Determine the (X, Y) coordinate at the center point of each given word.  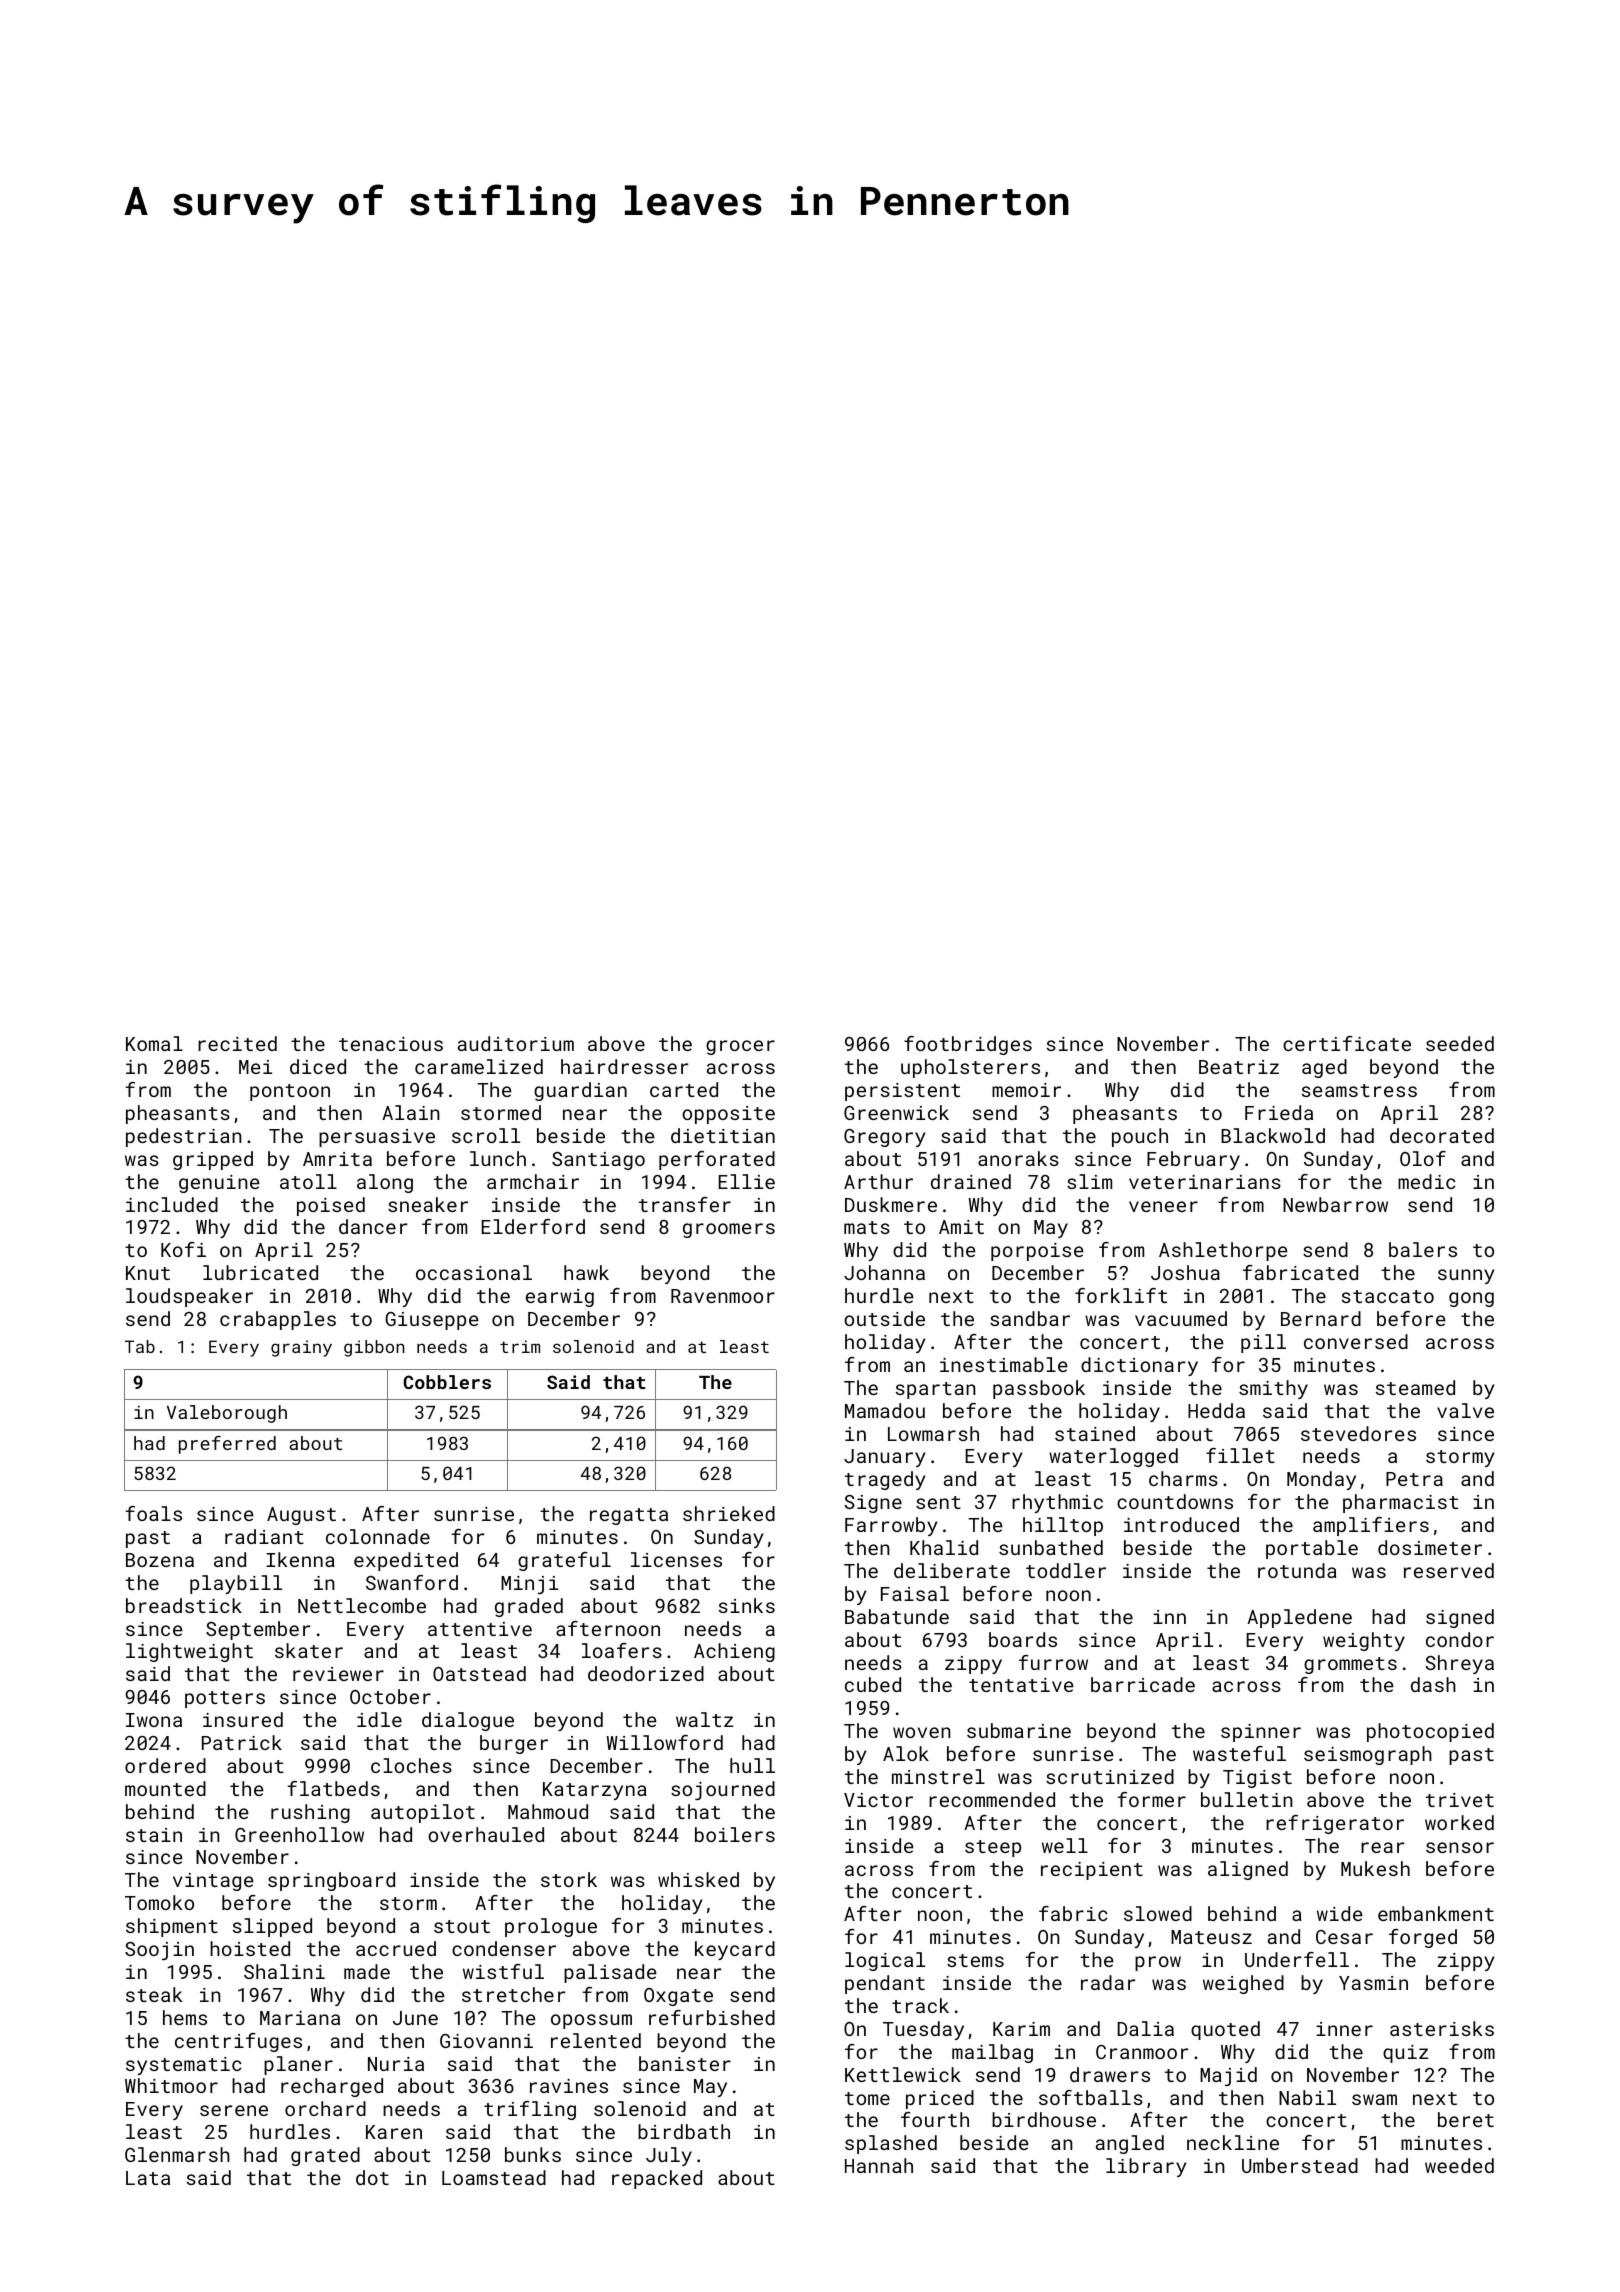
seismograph (1368, 1755)
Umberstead (1300, 2165)
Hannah (879, 2165)
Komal (154, 1043)
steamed (1415, 1387)
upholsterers (970, 1068)
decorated (1442, 1135)
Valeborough (227, 1414)
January (884, 1458)
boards (1023, 1639)
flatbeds (333, 1788)
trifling (530, 2110)
